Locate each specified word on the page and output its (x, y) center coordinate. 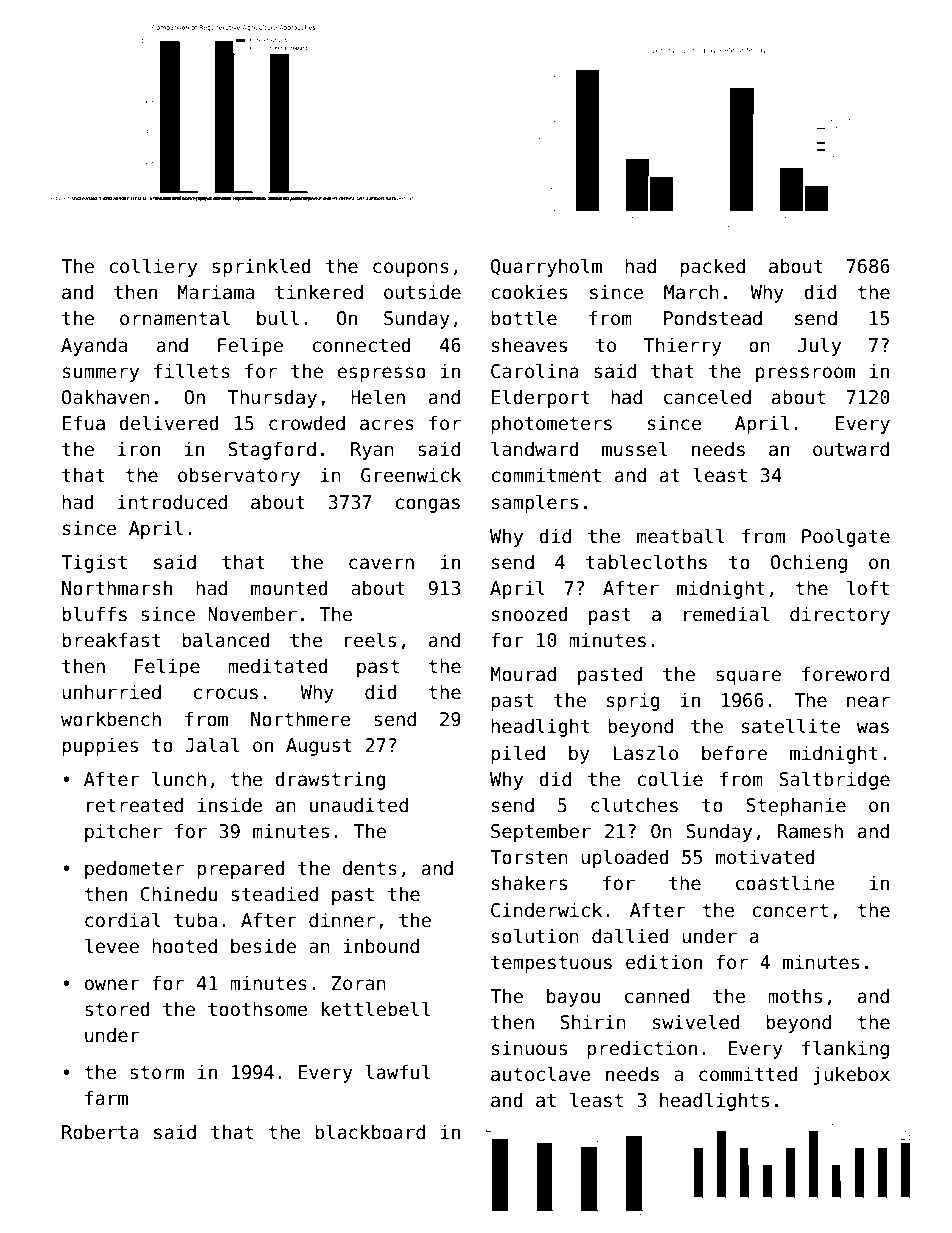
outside (422, 292)
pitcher (123, 832)
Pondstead (713, 318)
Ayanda (94, 346)
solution (535, 936)
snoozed (530, 614)
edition (664, 962)
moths (795, 996)
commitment (546, 475)
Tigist (94, 563)
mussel (634, 449)
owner (112, 985)
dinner (342, 920)
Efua (83, 423)
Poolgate (846, 537)
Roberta (100, 1132)
